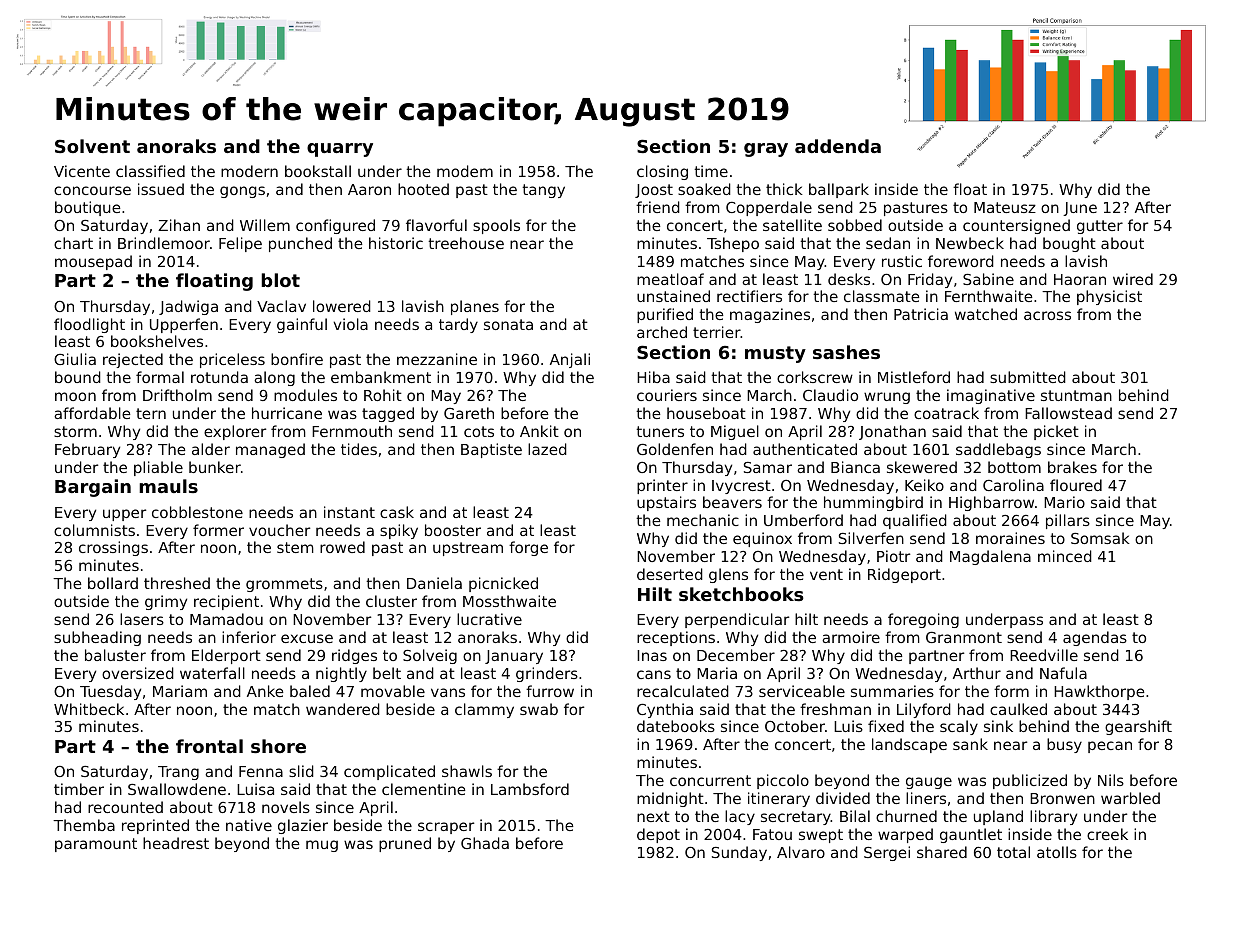  What do you see at coordinates (176, 843) in the screenshot?
I see `headrest` at bounding box center [176, 843].
